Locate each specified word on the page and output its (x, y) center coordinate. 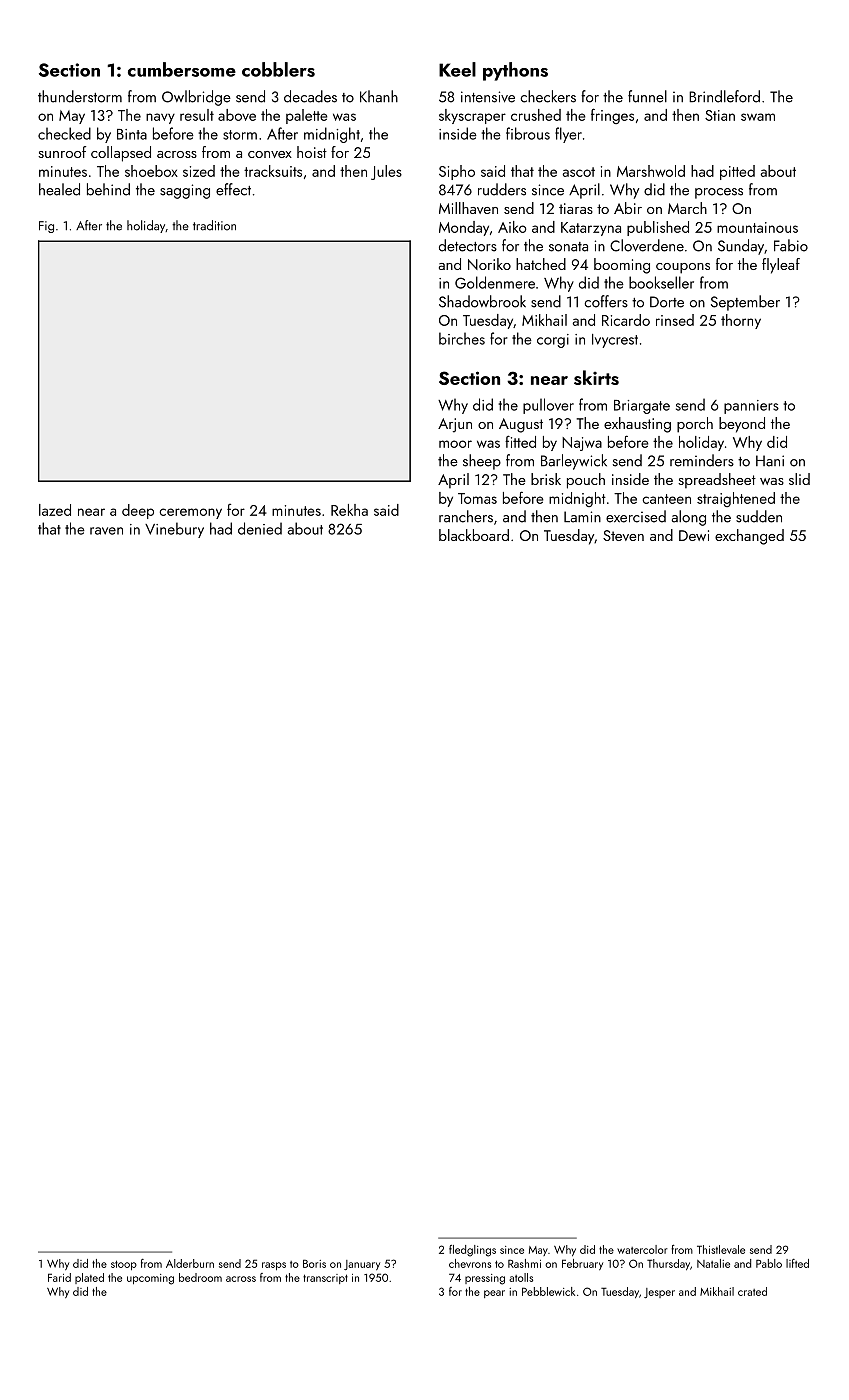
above (237, 115)
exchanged (749, 537)
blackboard (474, 535)
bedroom (200, 1277)
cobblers (278, 69)
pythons (515, 71)
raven (106, 531)
